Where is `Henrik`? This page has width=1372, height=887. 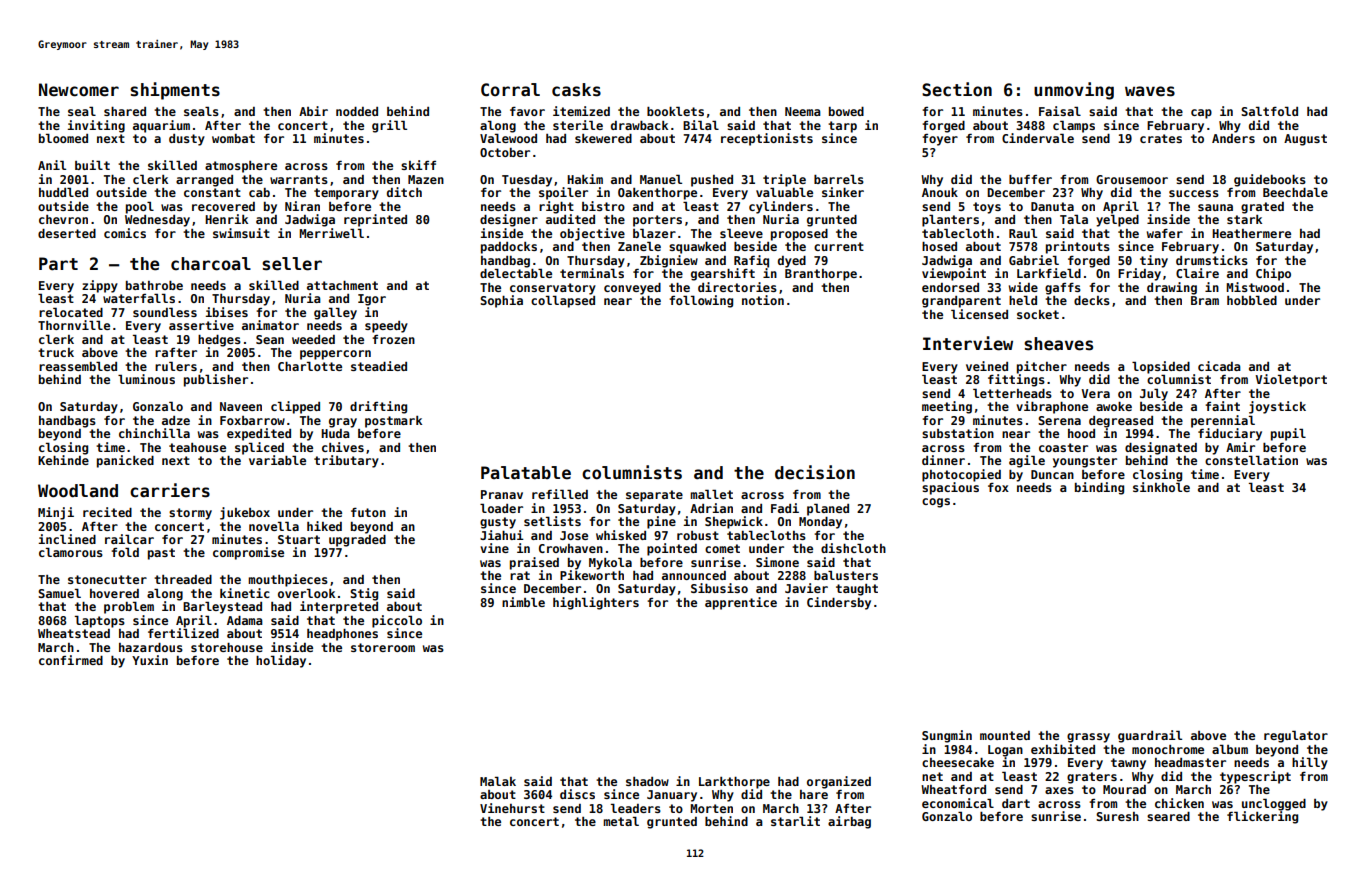 Henrik is located at coordinates (226, 219).
